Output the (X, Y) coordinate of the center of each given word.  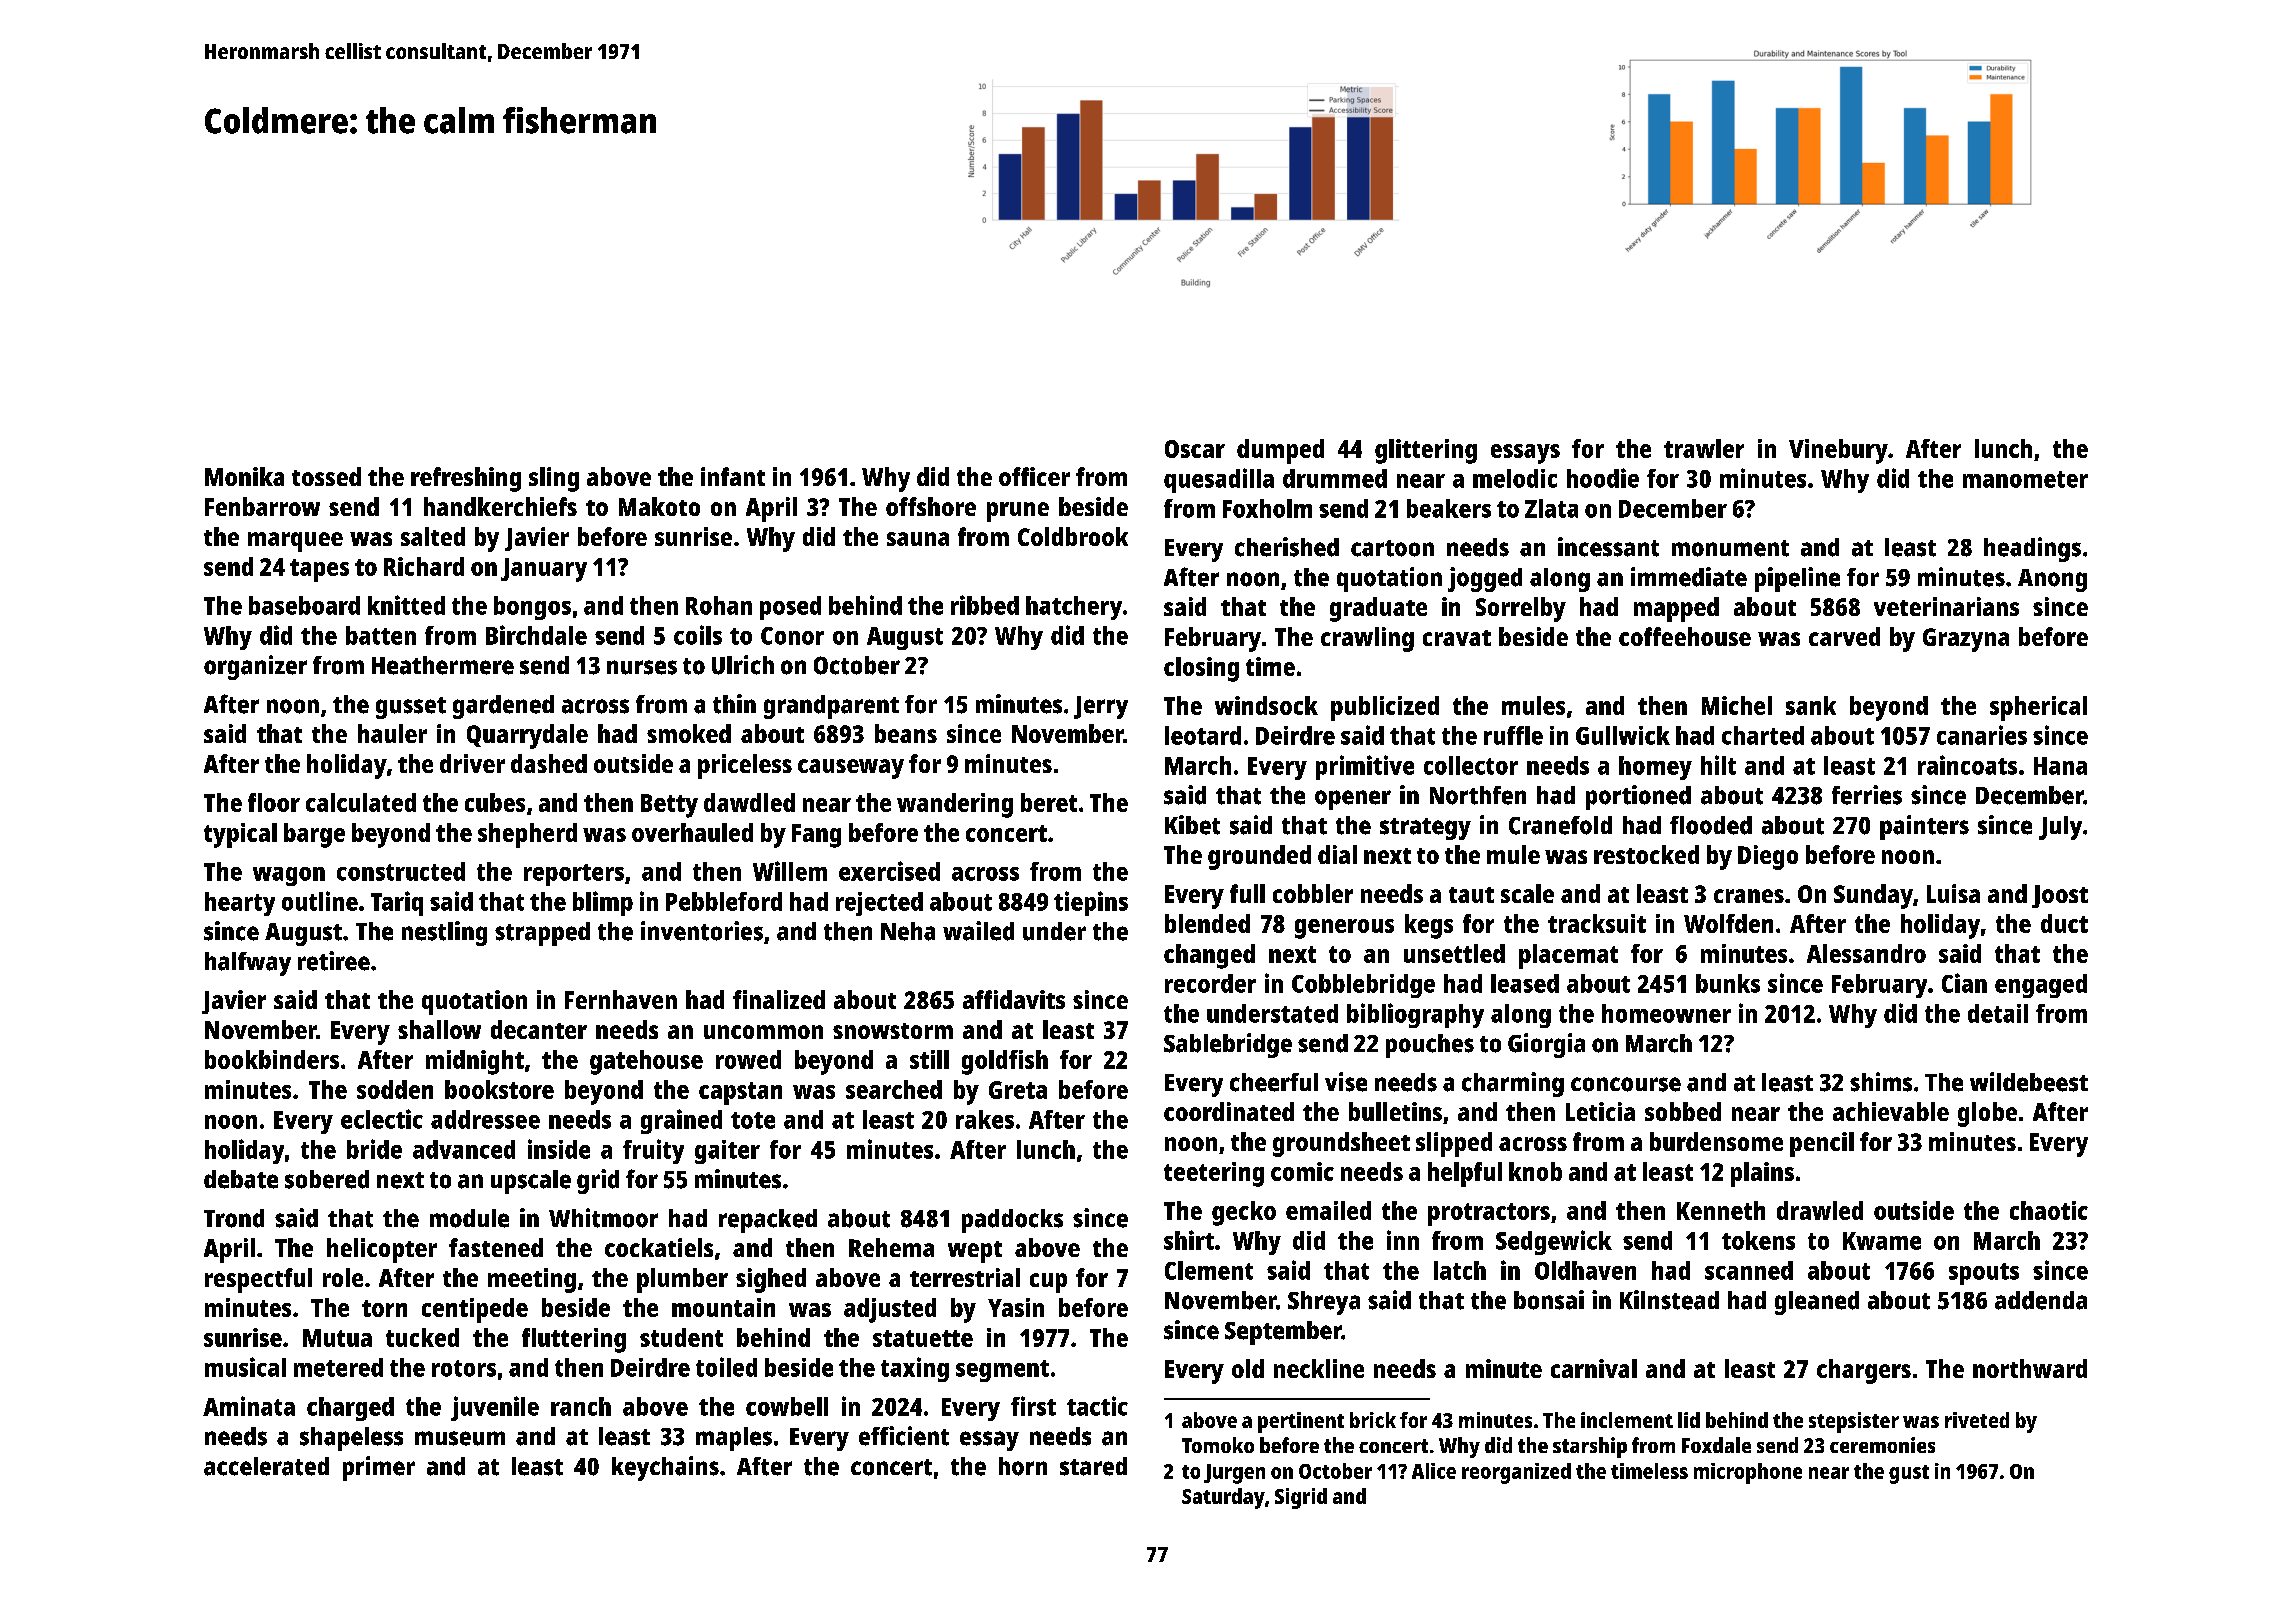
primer (379, 1468)
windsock (1266, 705)
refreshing (466, 479)
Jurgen (1234, 1474)
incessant (1608, 547)
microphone (1748, 1473)
